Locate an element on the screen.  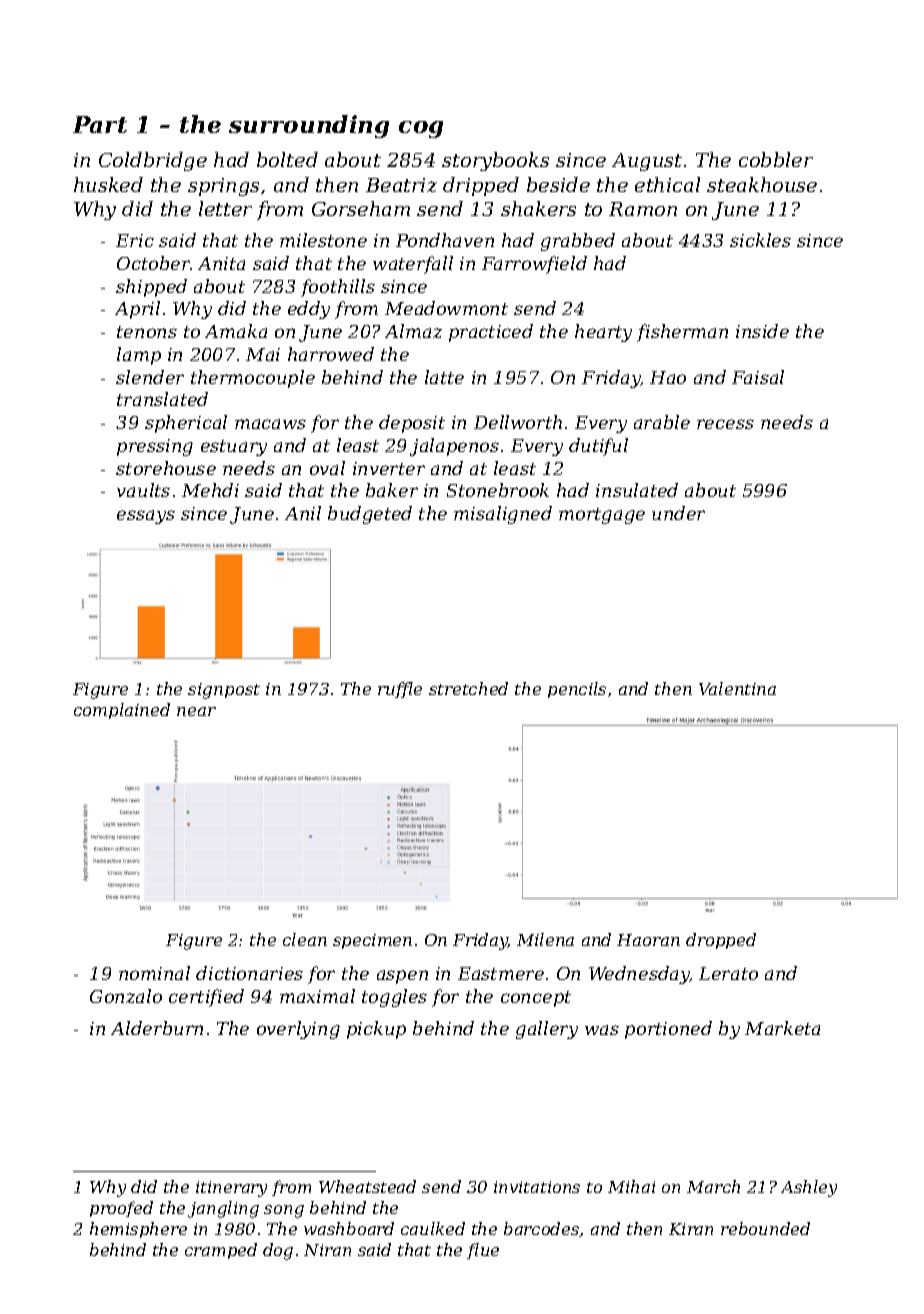
Valentina is located at coordinates (737, 688).
